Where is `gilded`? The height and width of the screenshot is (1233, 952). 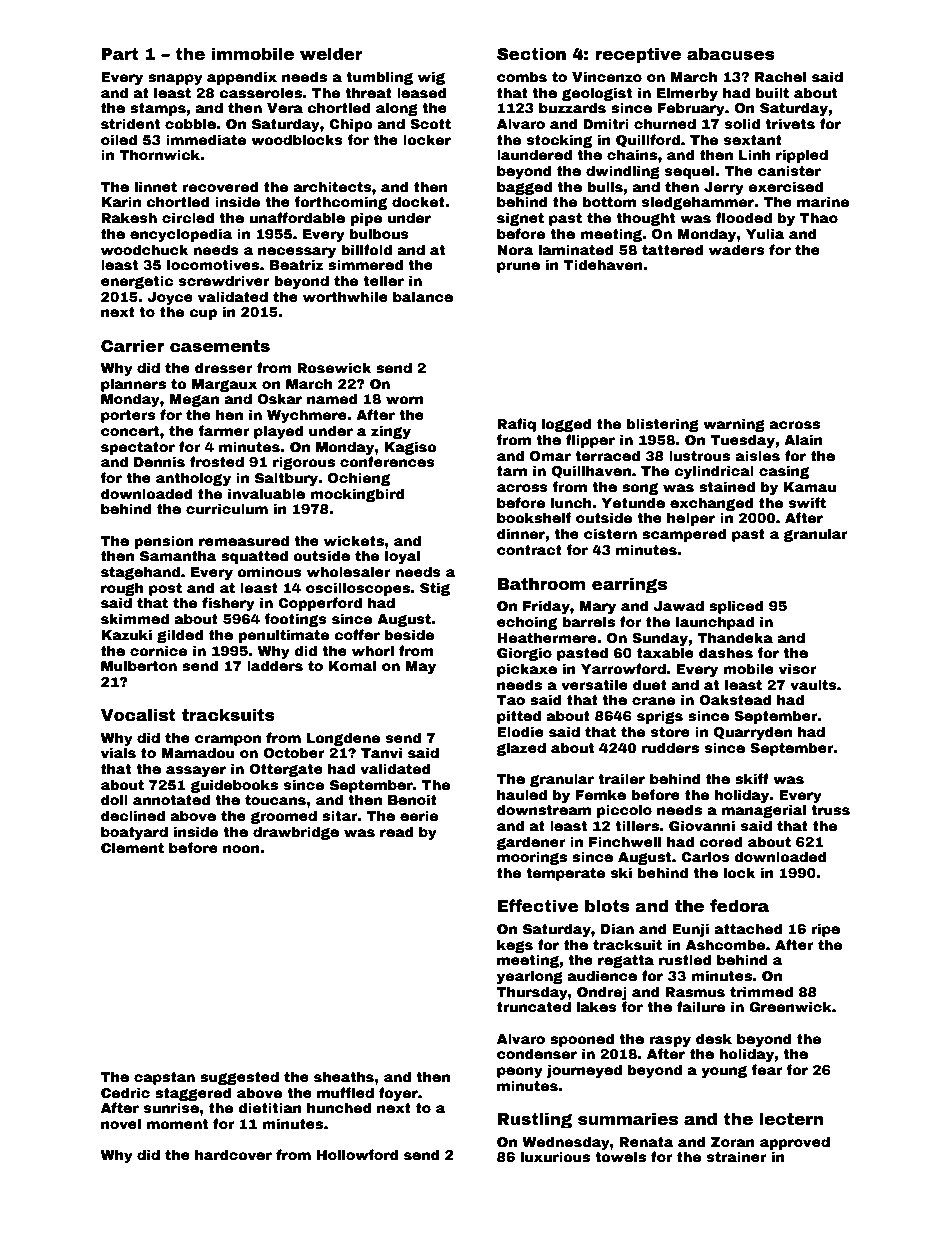
gilded is located at coordinates (180, 636).
